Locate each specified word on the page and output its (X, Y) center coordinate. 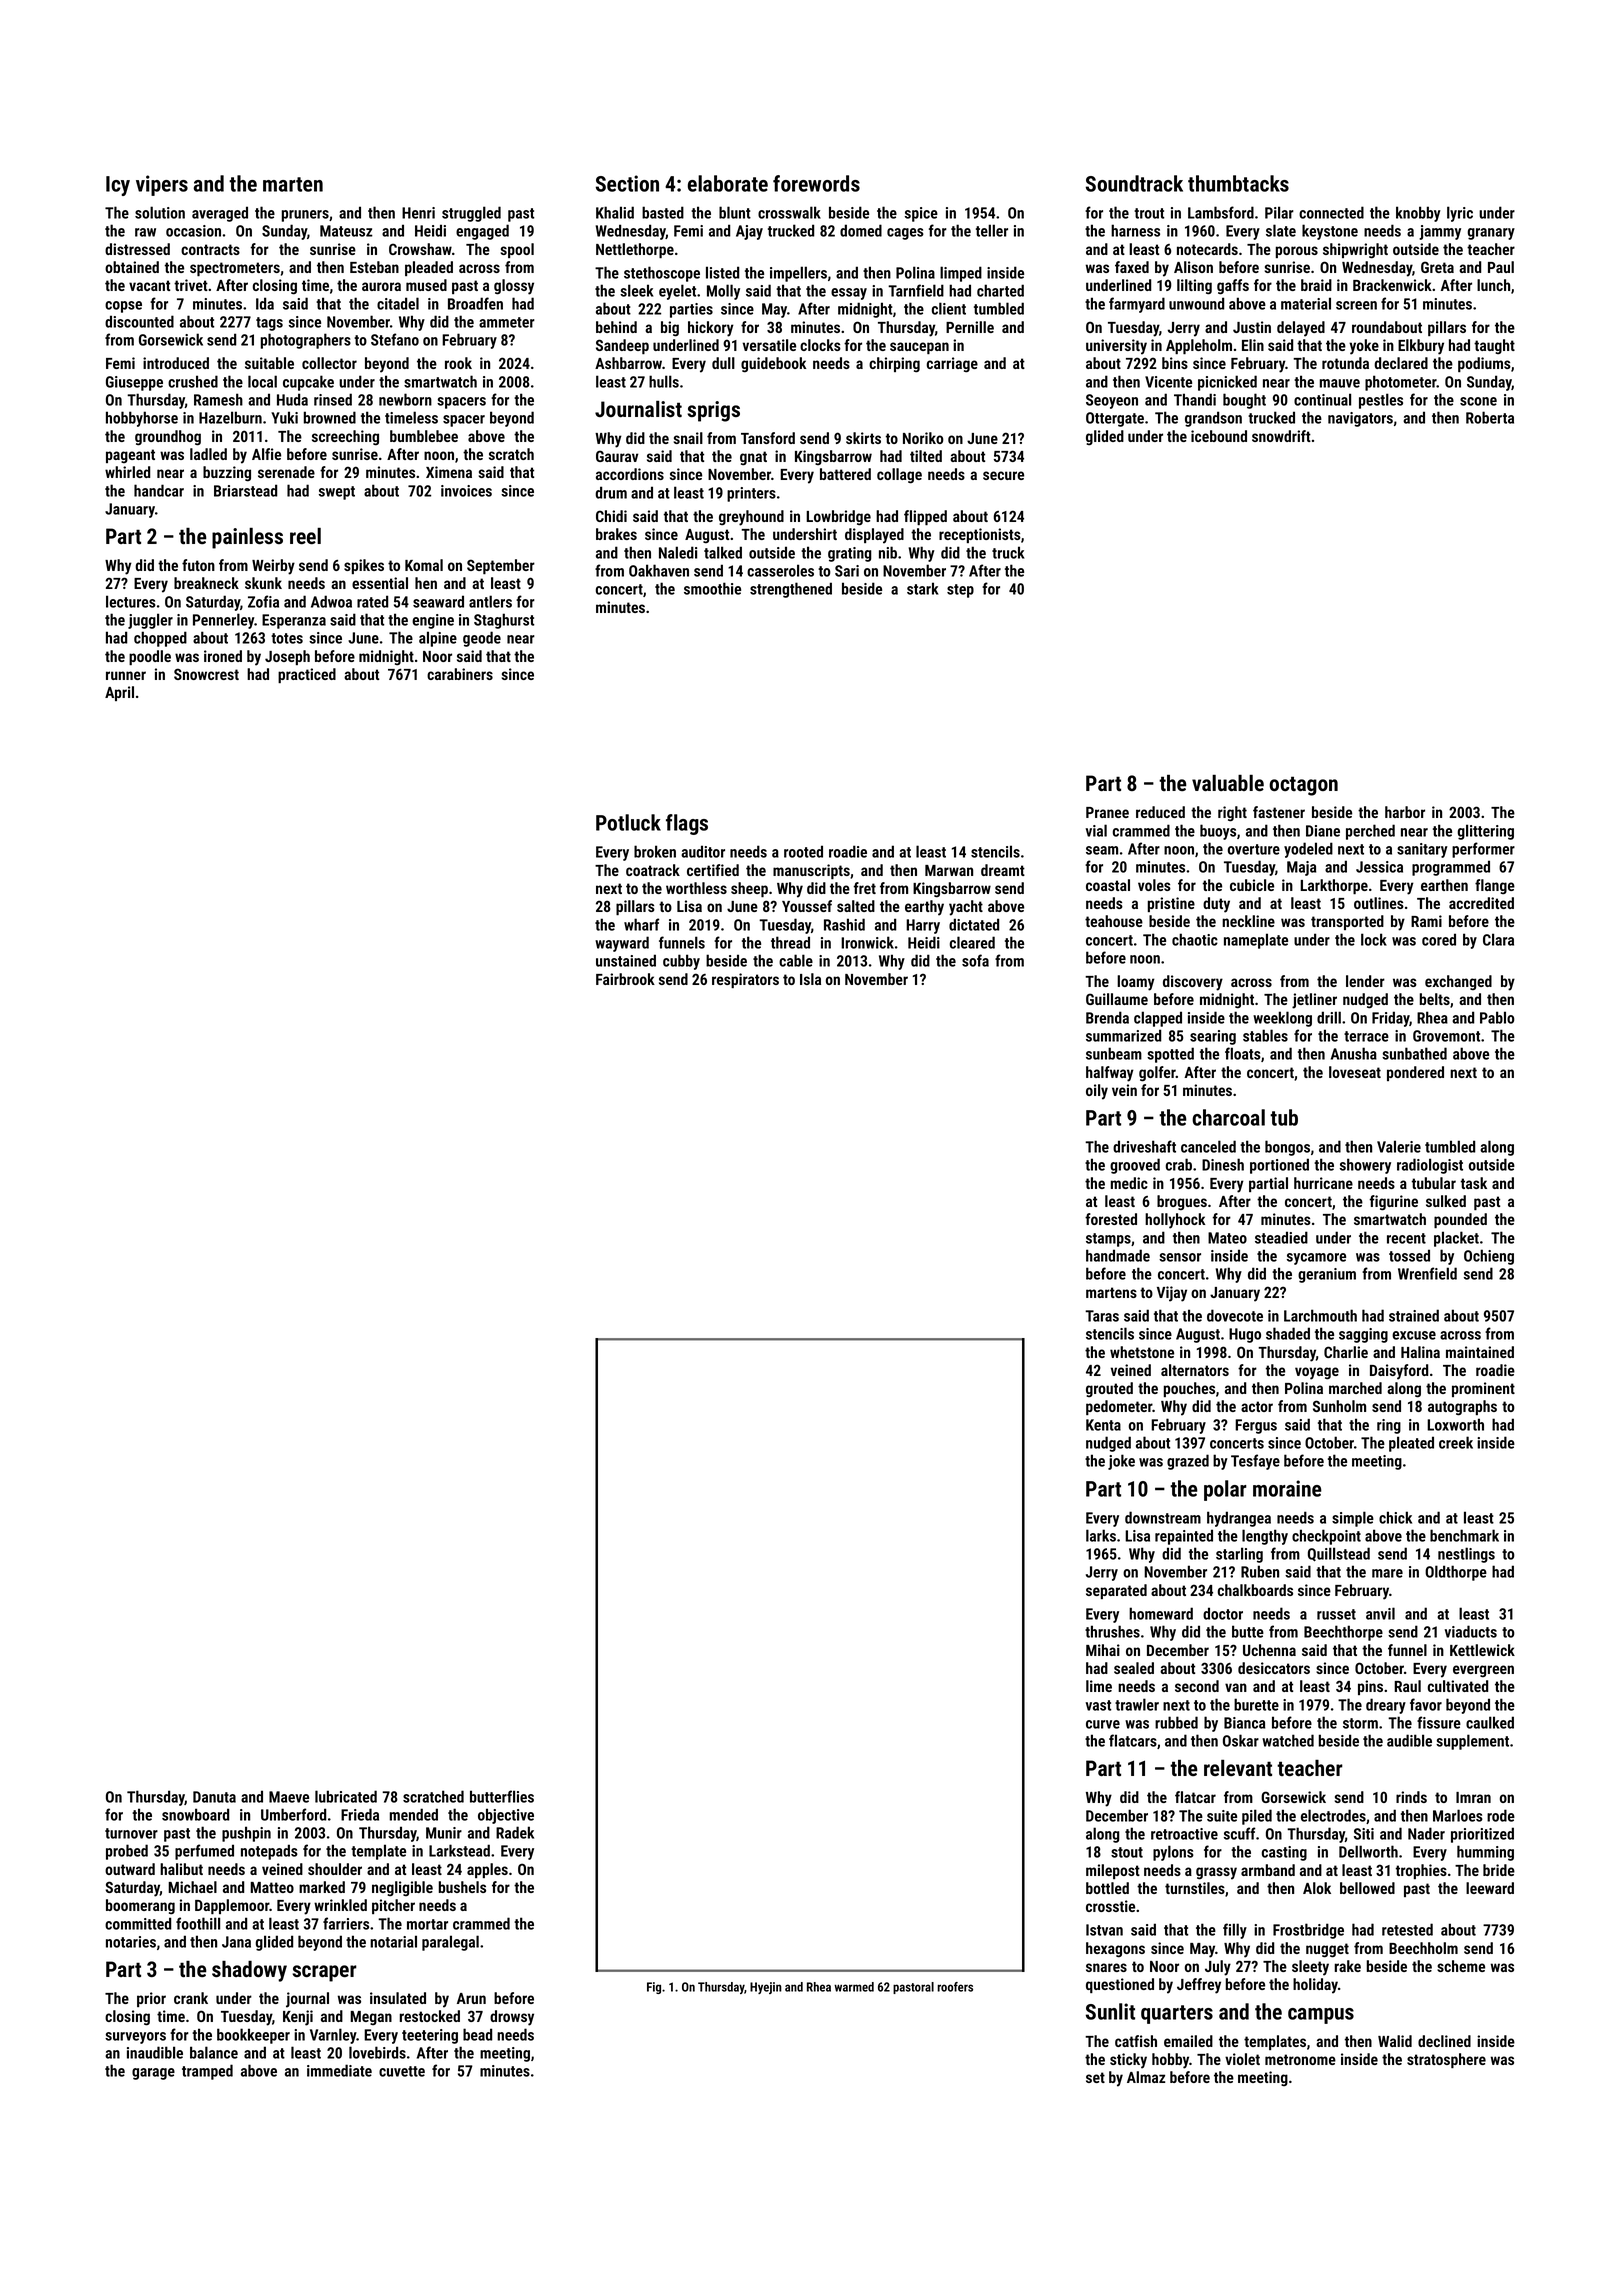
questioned (1120, 1985)
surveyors (135, 2038)
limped (961, 274)
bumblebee (424, 436)
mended (414, 1814)
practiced (307, 675)
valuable (1228, 783)
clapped (1158, 1019)
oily (1097, 1092)
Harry (923, 926)
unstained (626, 960)
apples (487, 1870)
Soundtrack (1134, 183)
